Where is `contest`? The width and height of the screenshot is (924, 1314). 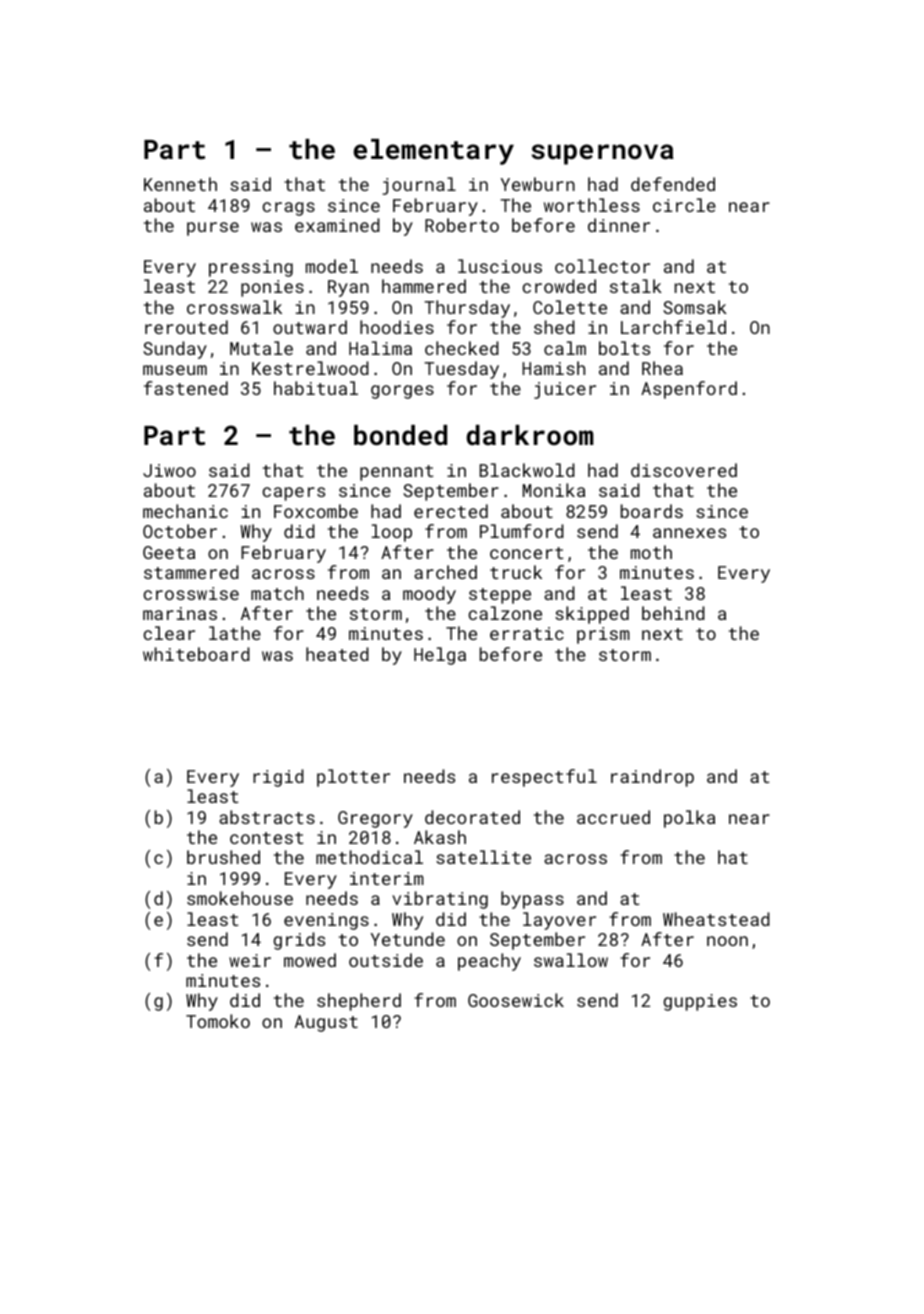 contest is located at coordinates (266, 838).
